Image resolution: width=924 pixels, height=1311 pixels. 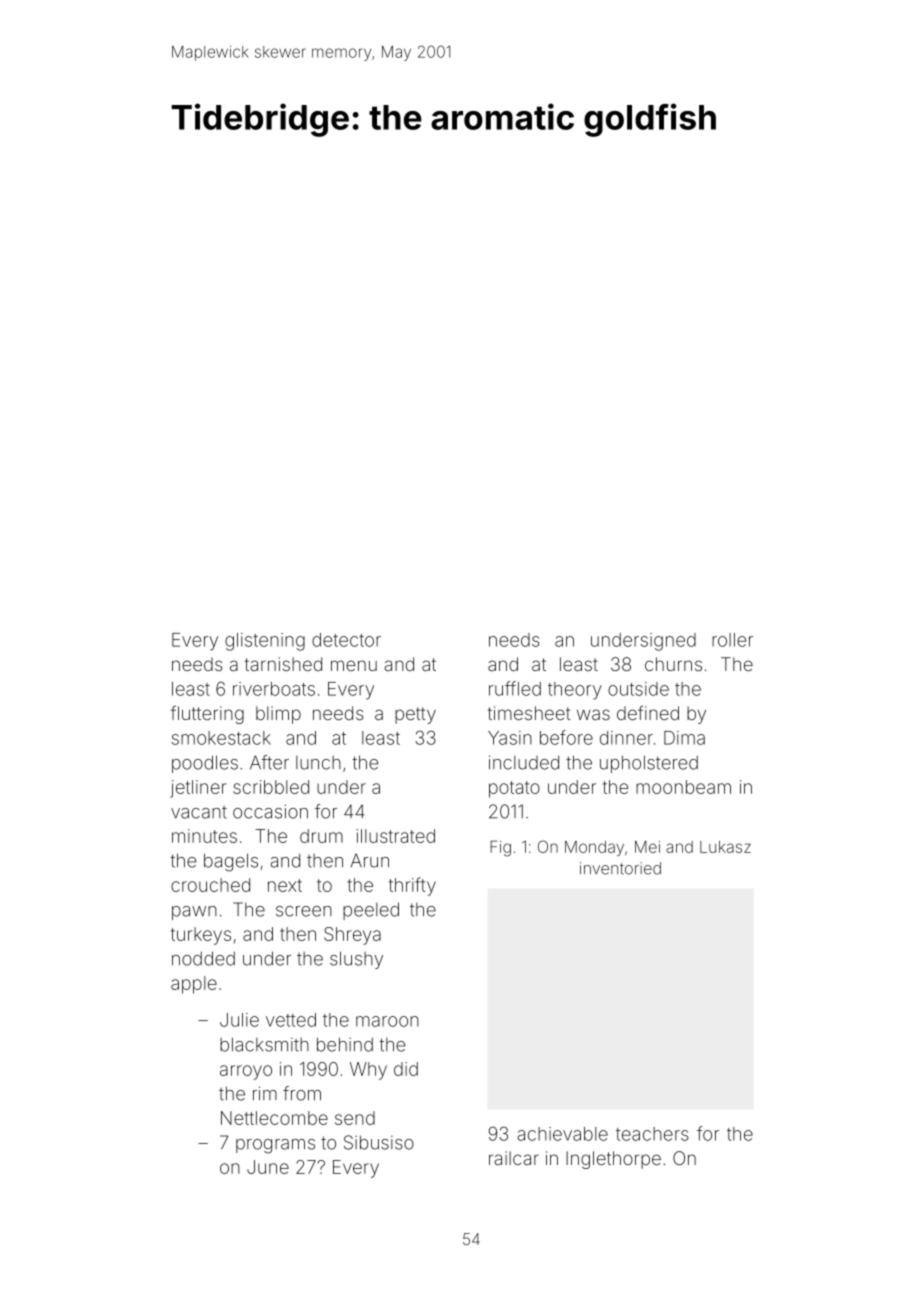 What do you see at coordinates (732, 640) in the screenshot?
I see `roller` at bounding box center [732, 640].
